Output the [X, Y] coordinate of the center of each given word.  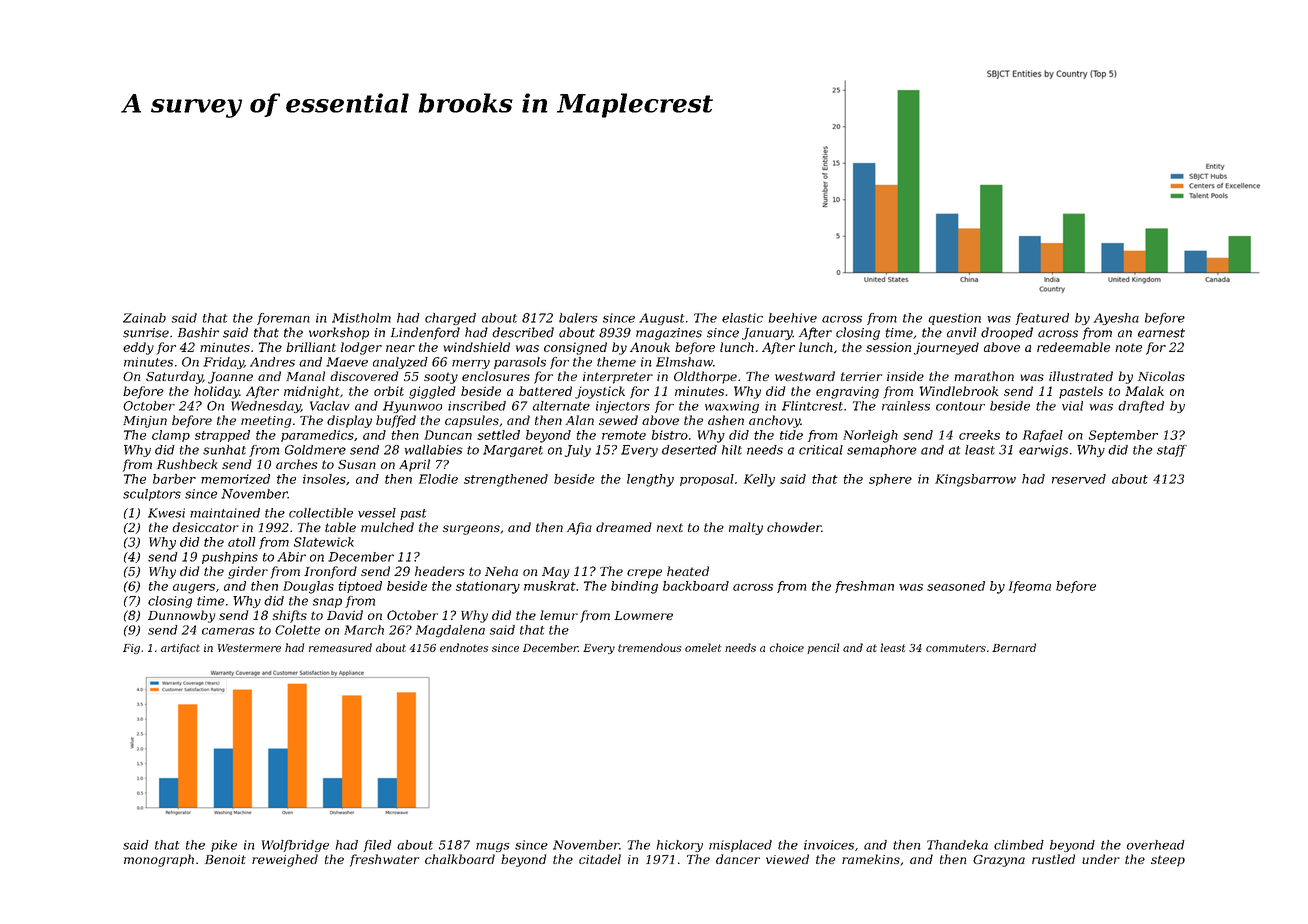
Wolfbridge [295, 846]
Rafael [1043, 436]
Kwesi [166, 513]
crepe [644, 574]
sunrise [146, 333]
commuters [956, 648]
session [888, 347]
